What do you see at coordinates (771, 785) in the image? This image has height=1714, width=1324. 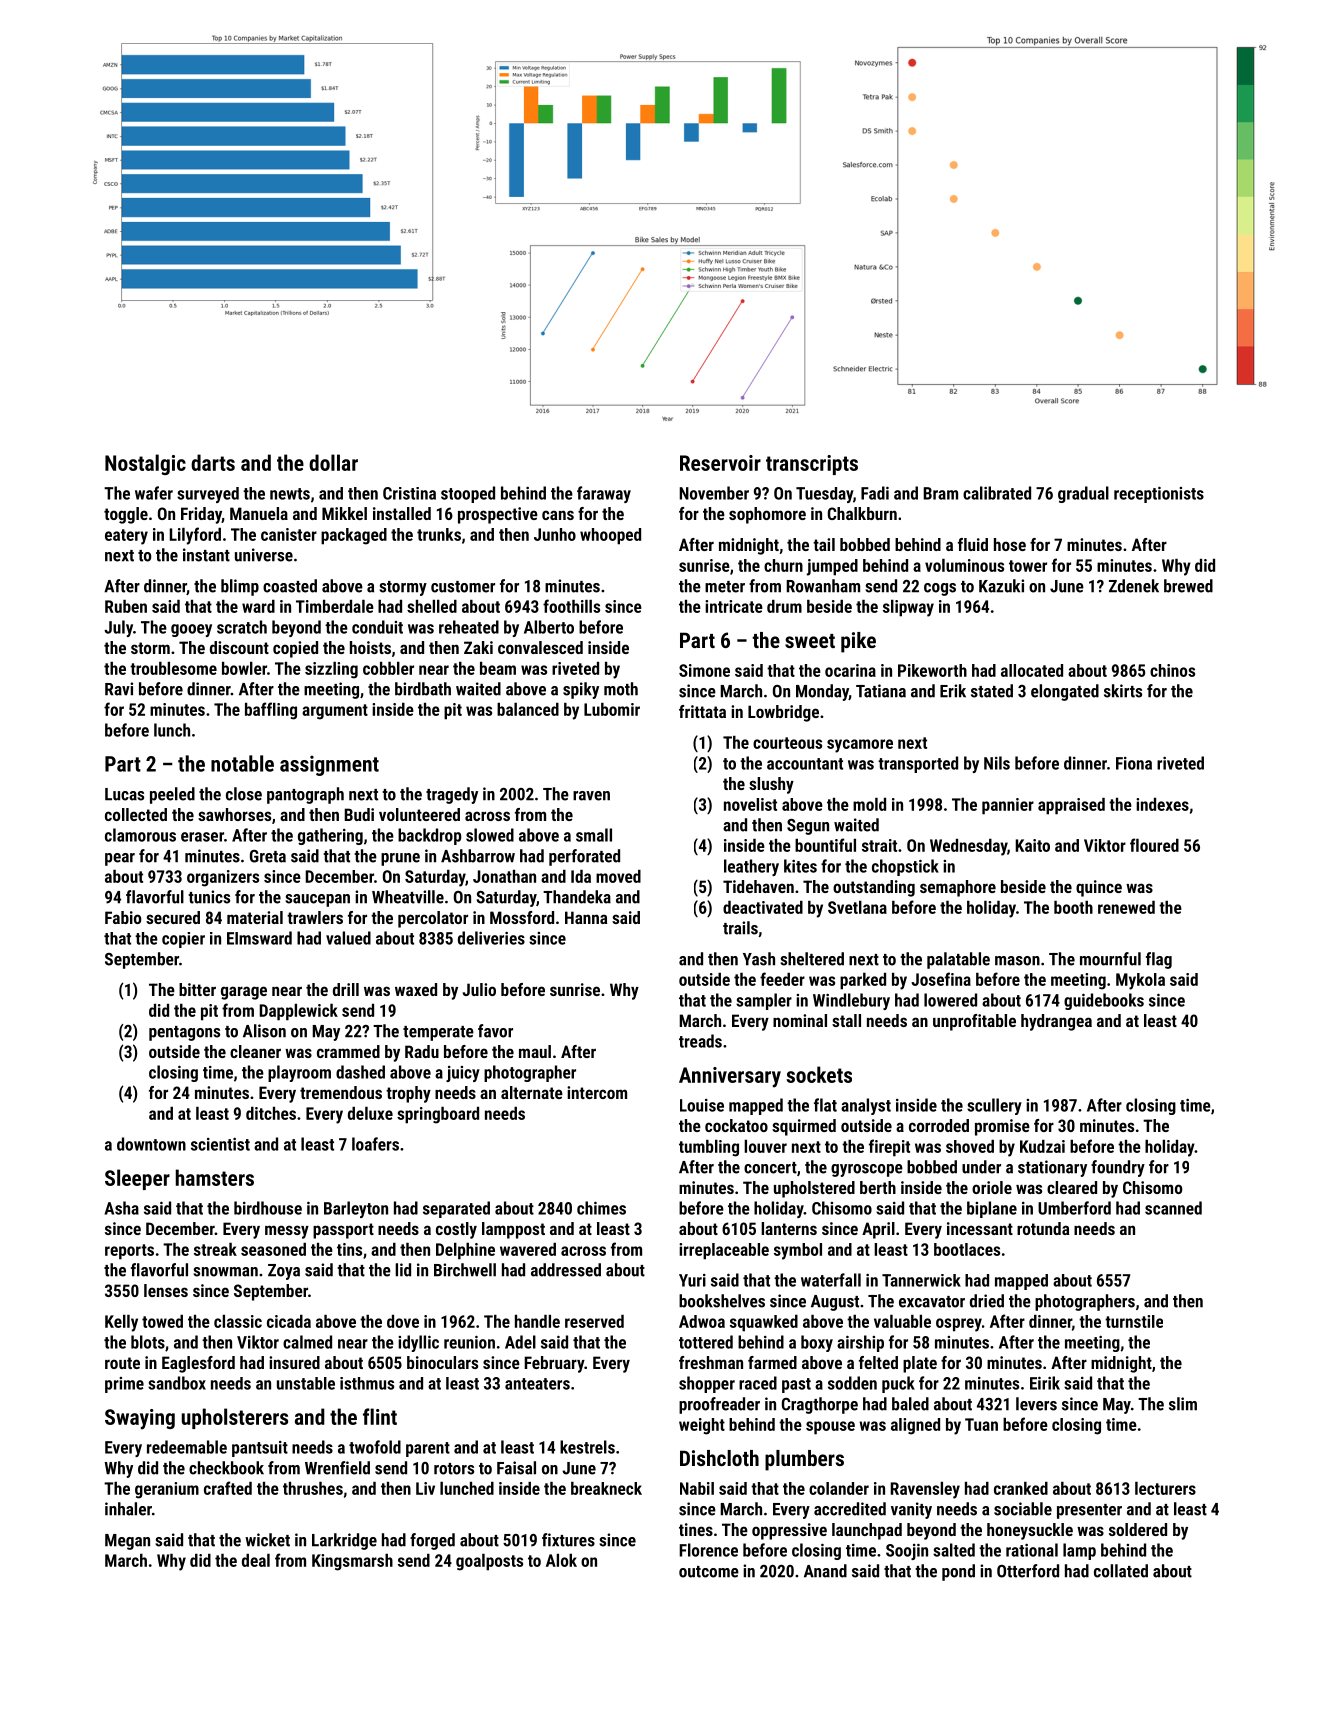 I see `slushy` at bounding box center [771, 785].
